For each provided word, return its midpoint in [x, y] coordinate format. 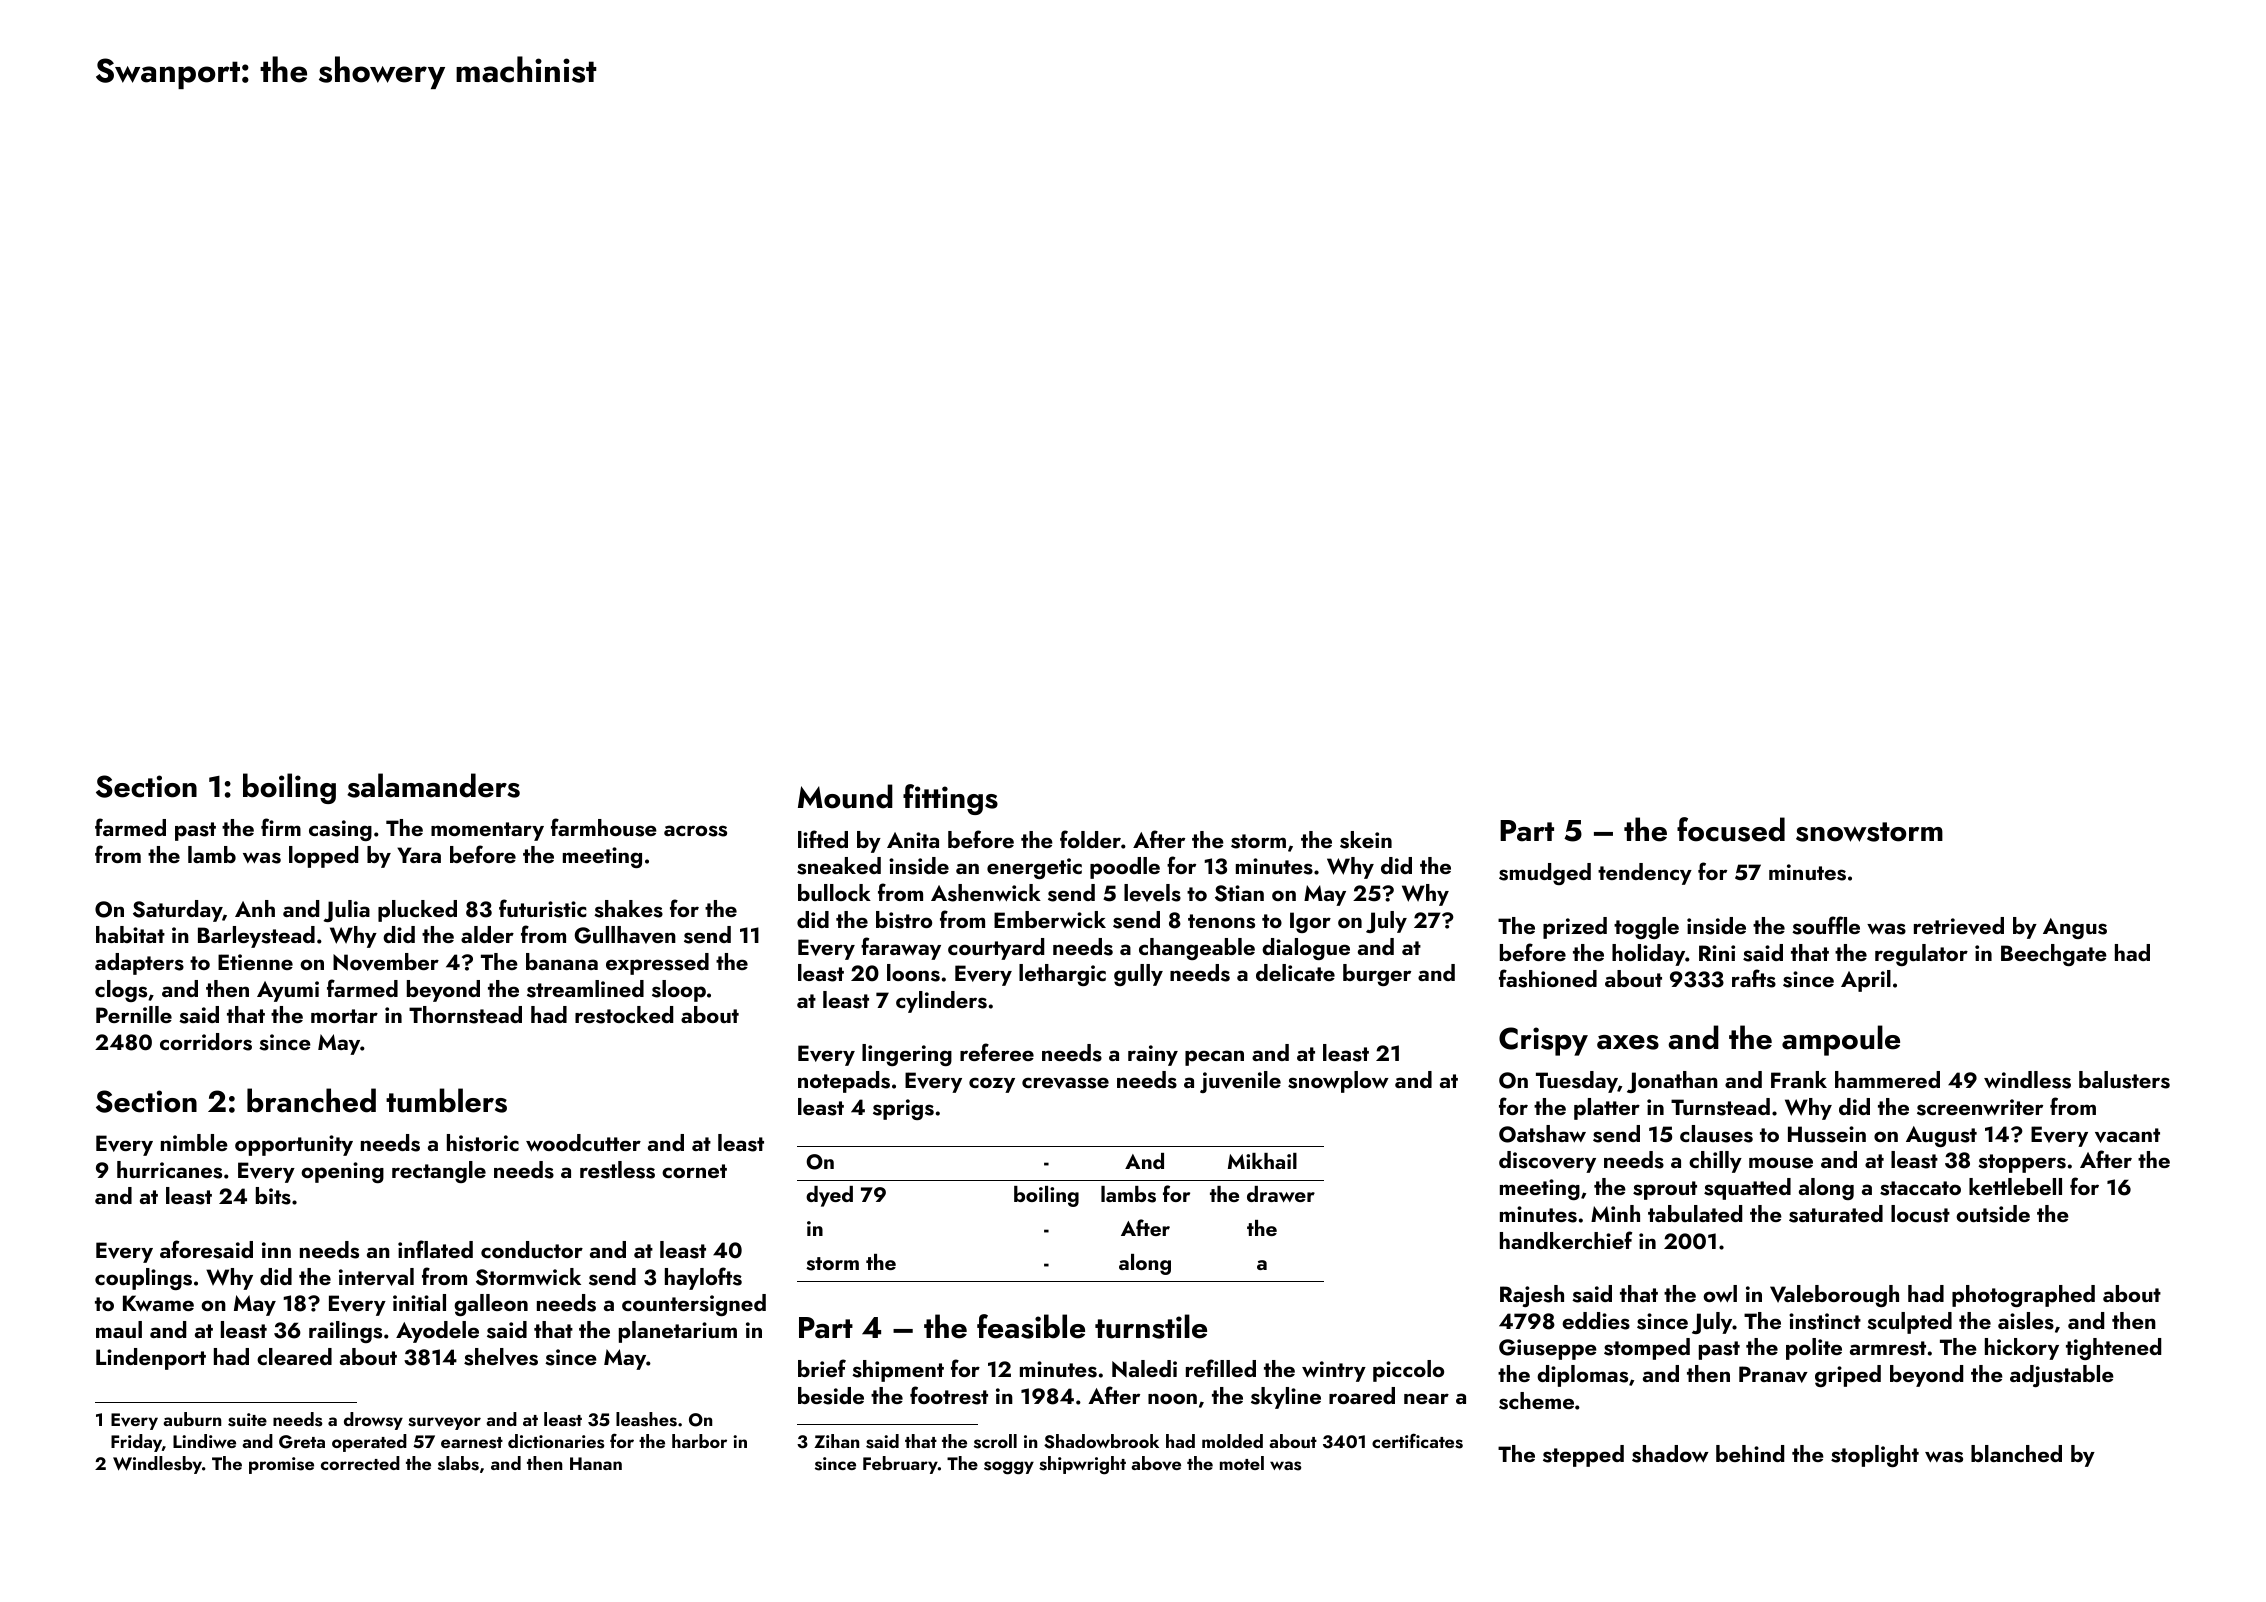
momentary [487, 831]
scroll [995, 1441]
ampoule [1841, 1040]
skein [1366, 840]
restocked [624, 1015]
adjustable [2062, 1376]
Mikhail [1262, 1161]
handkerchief [1566, 1240]
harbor [699, 1441]
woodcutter [583, 1142]
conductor [532, 1249]
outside [1993, 1214]
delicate [1295, 972]
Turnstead [1720, 1107]
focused [1731, 829]
